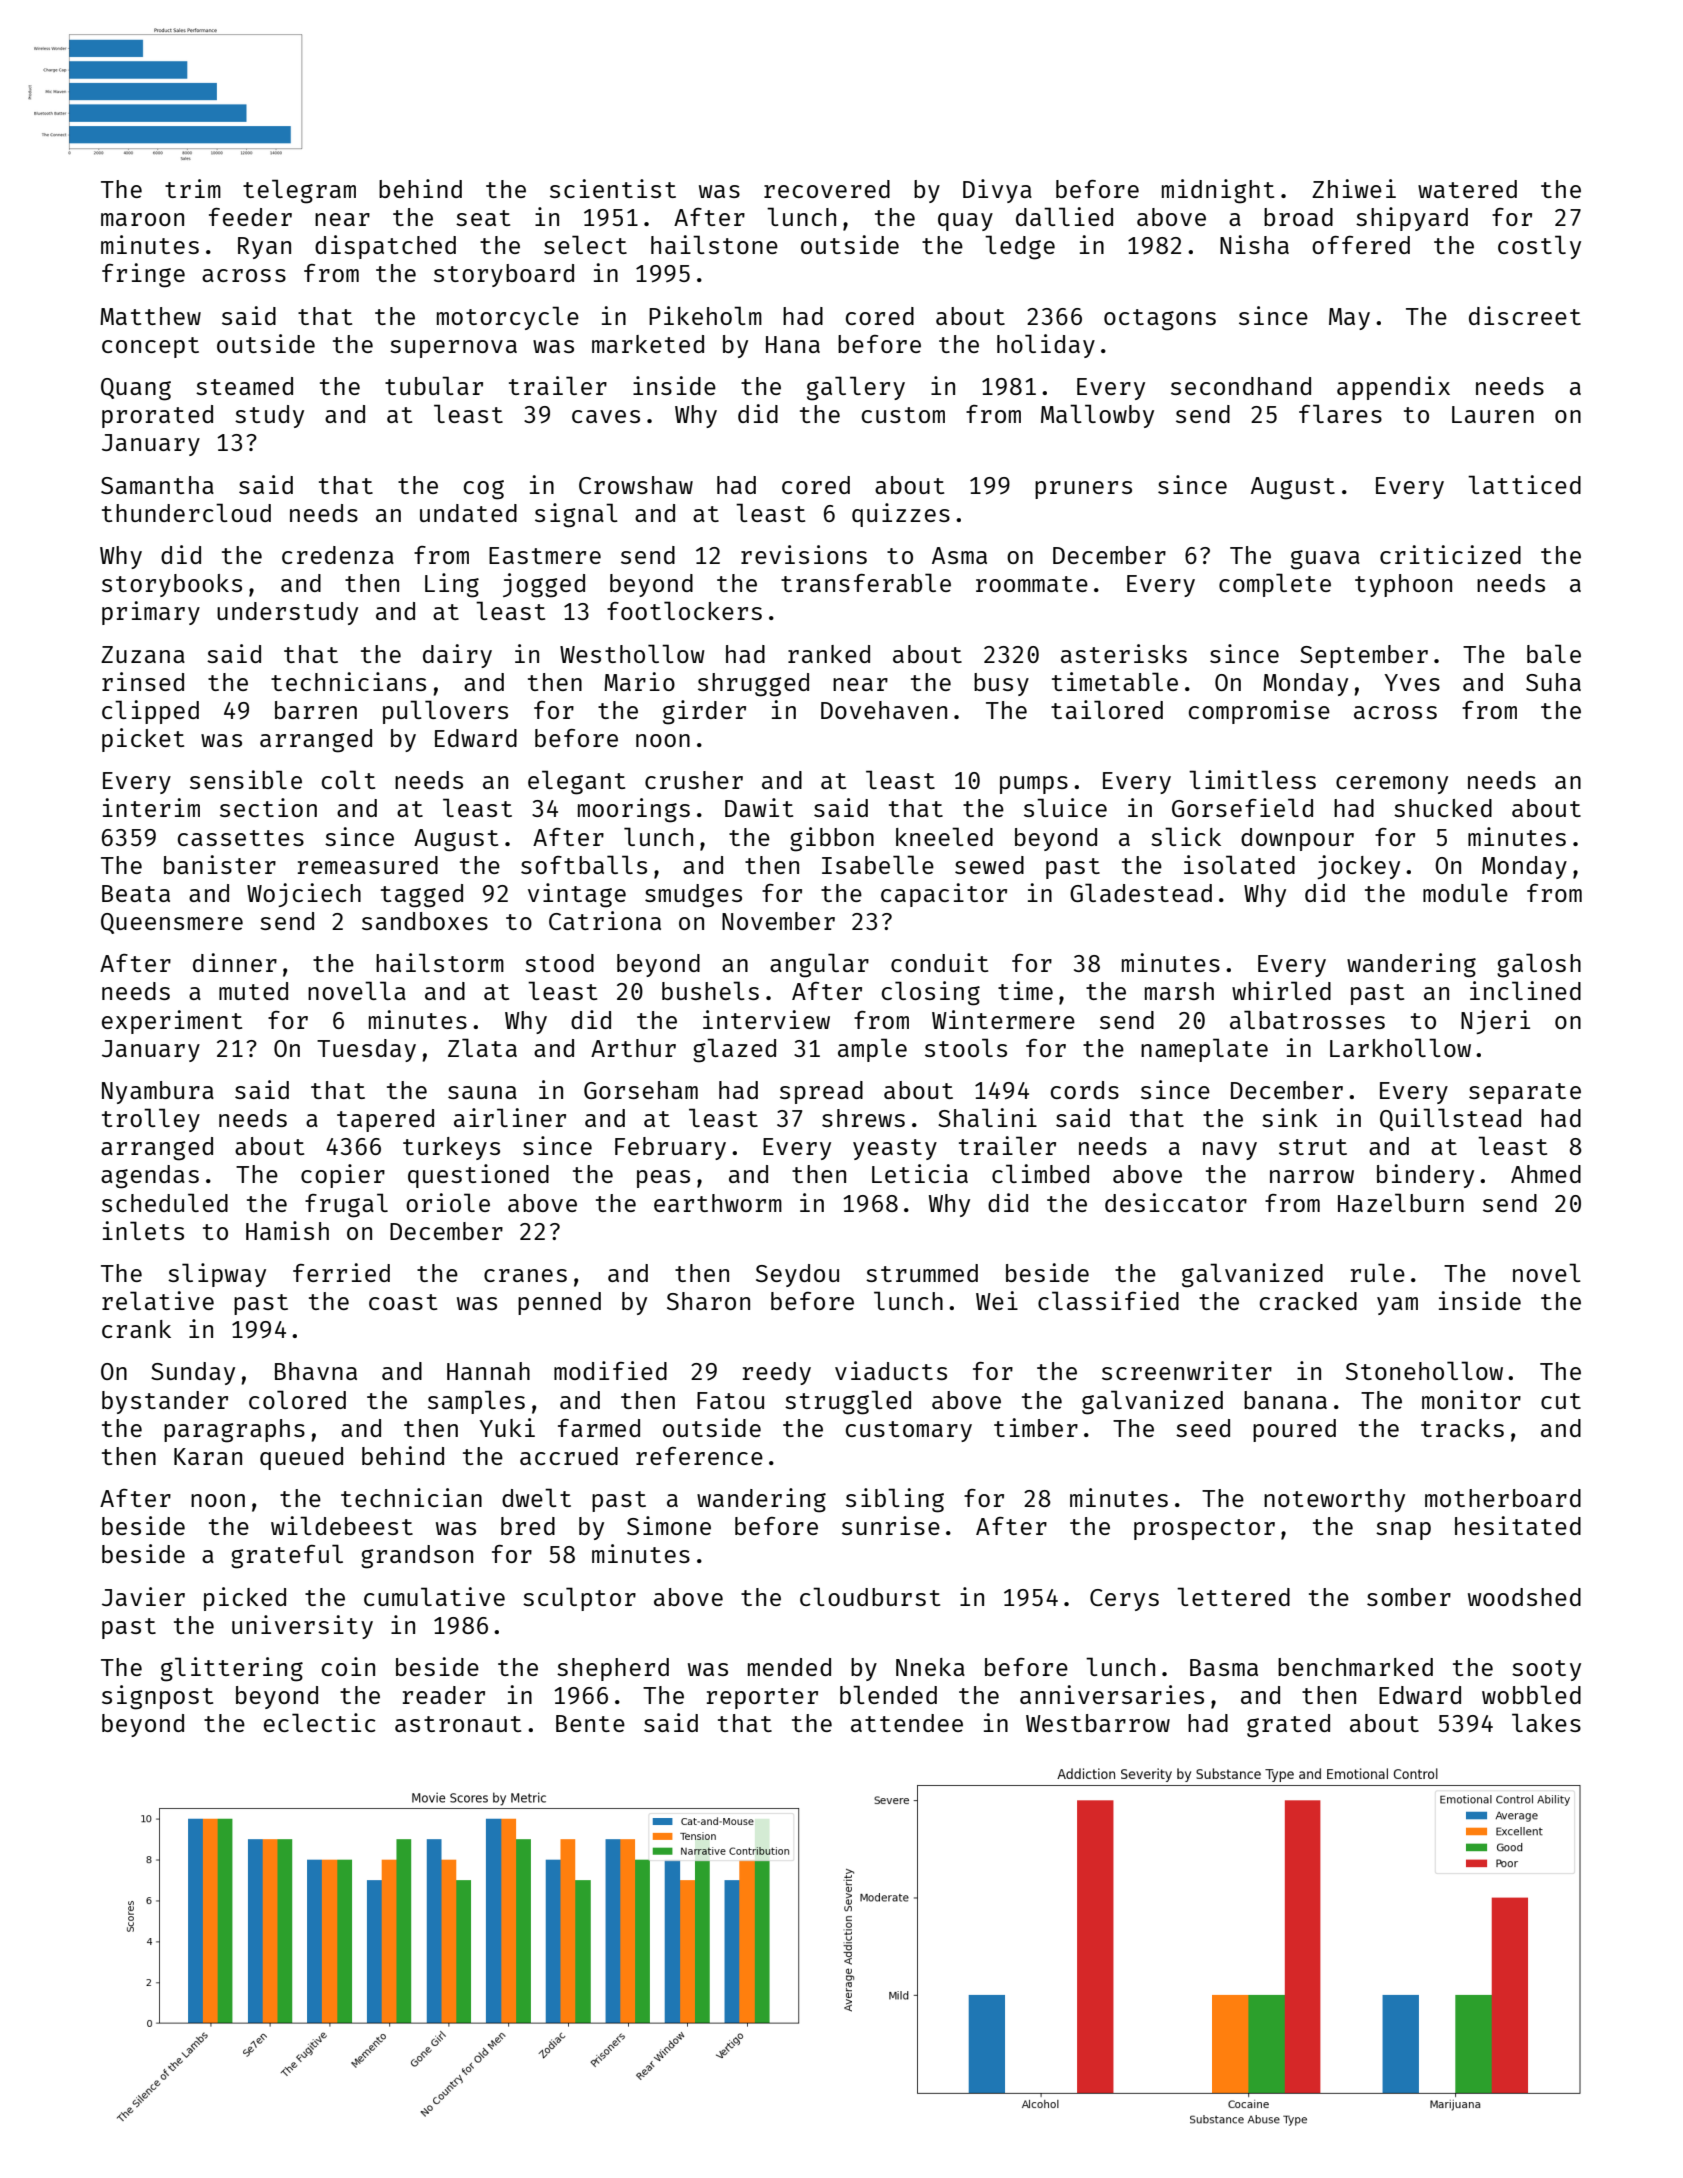  What do you see at coordinates (606, 416) in the screenshot?
I see `caves` at bounding box center [606, 416].
